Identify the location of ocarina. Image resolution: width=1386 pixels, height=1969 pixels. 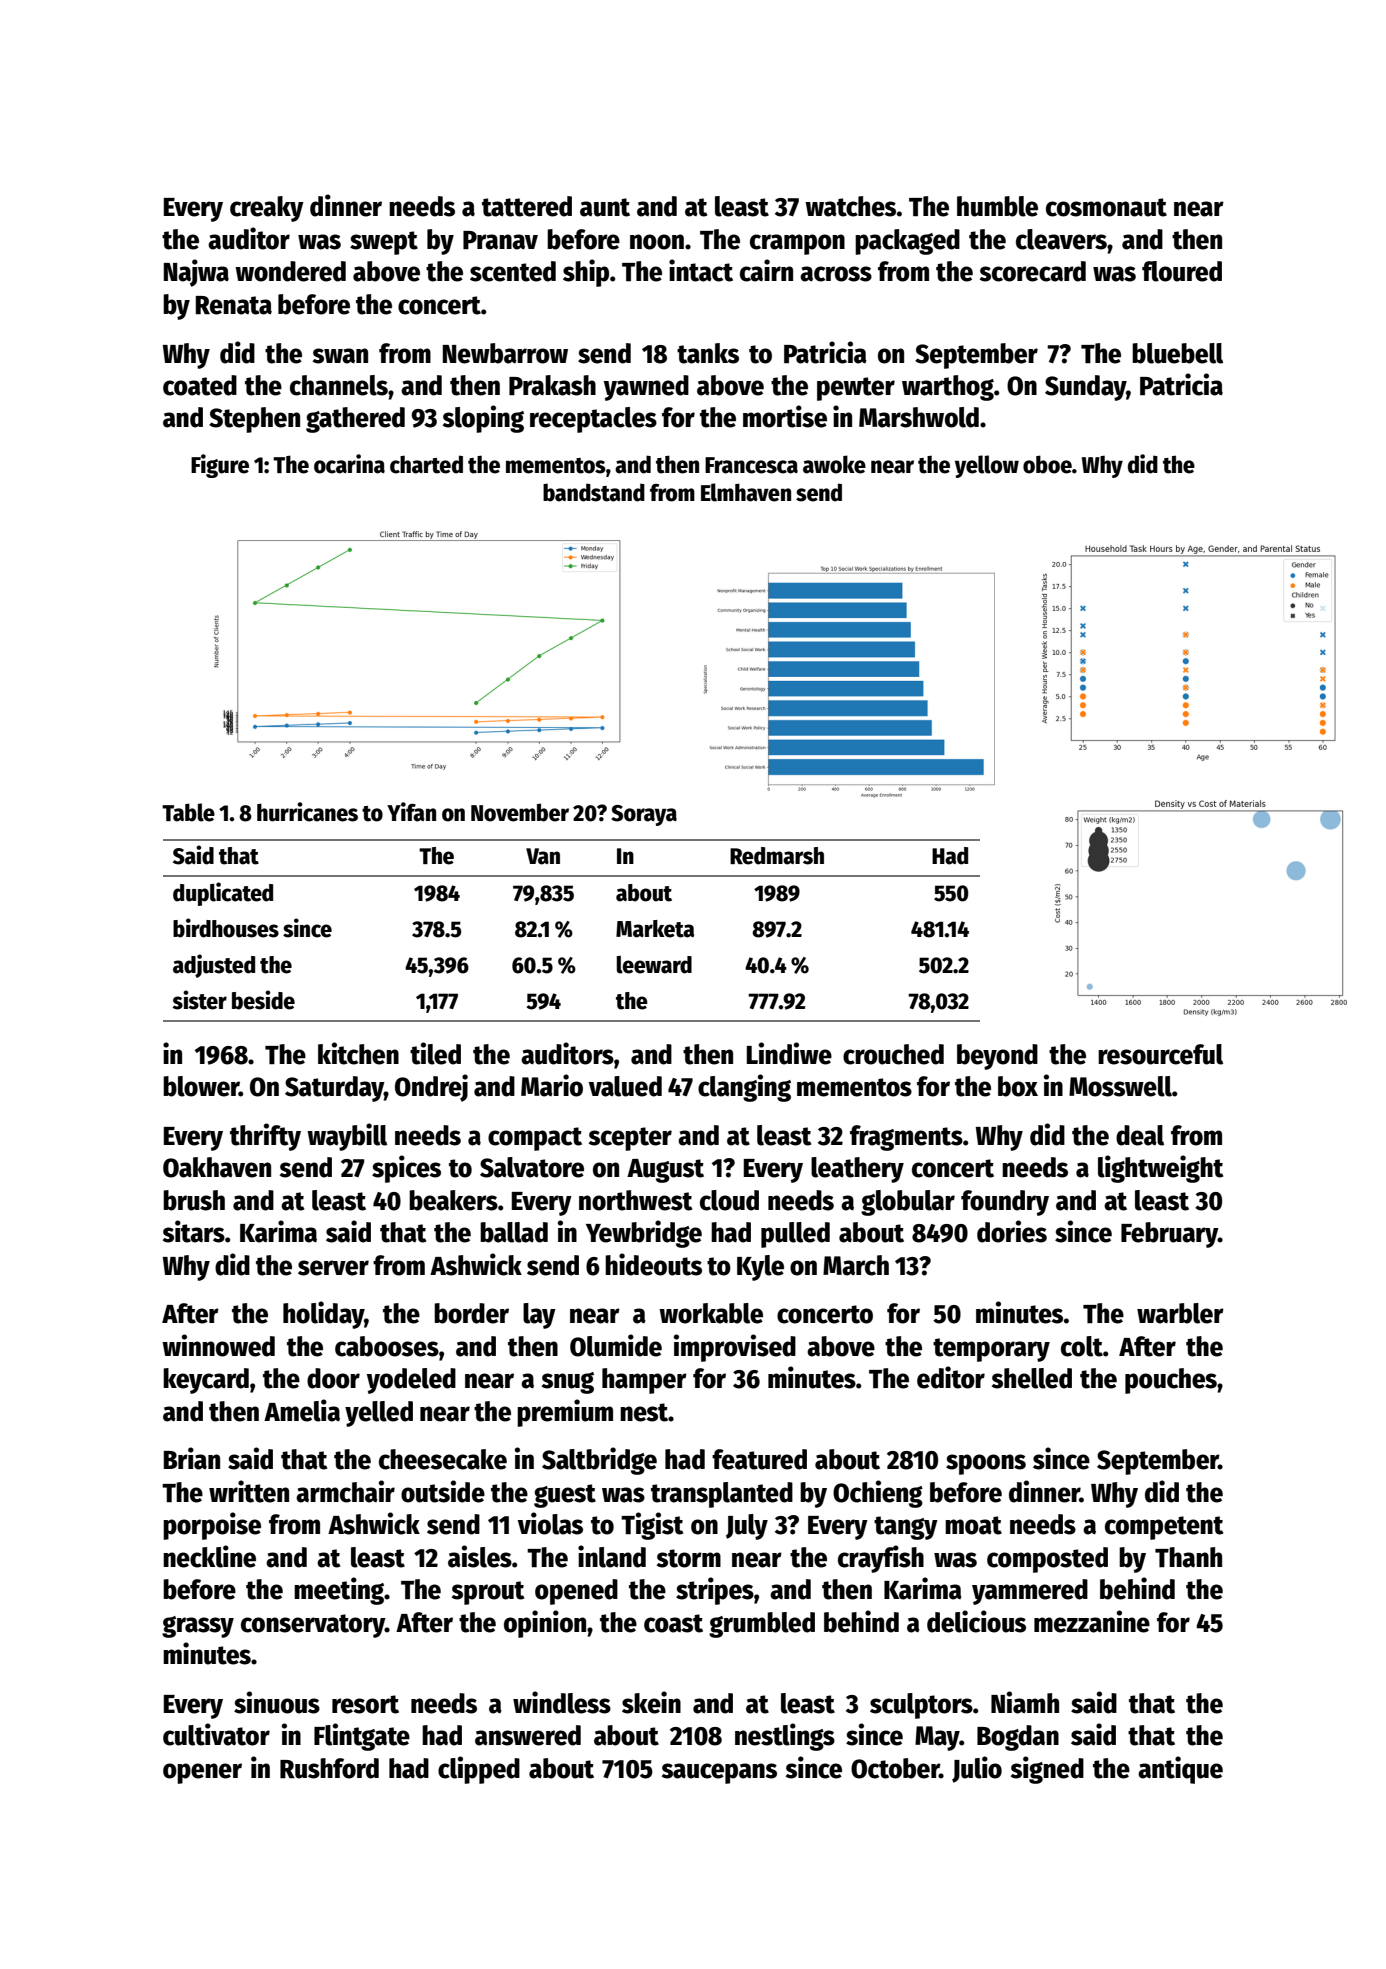
(349, 464).
